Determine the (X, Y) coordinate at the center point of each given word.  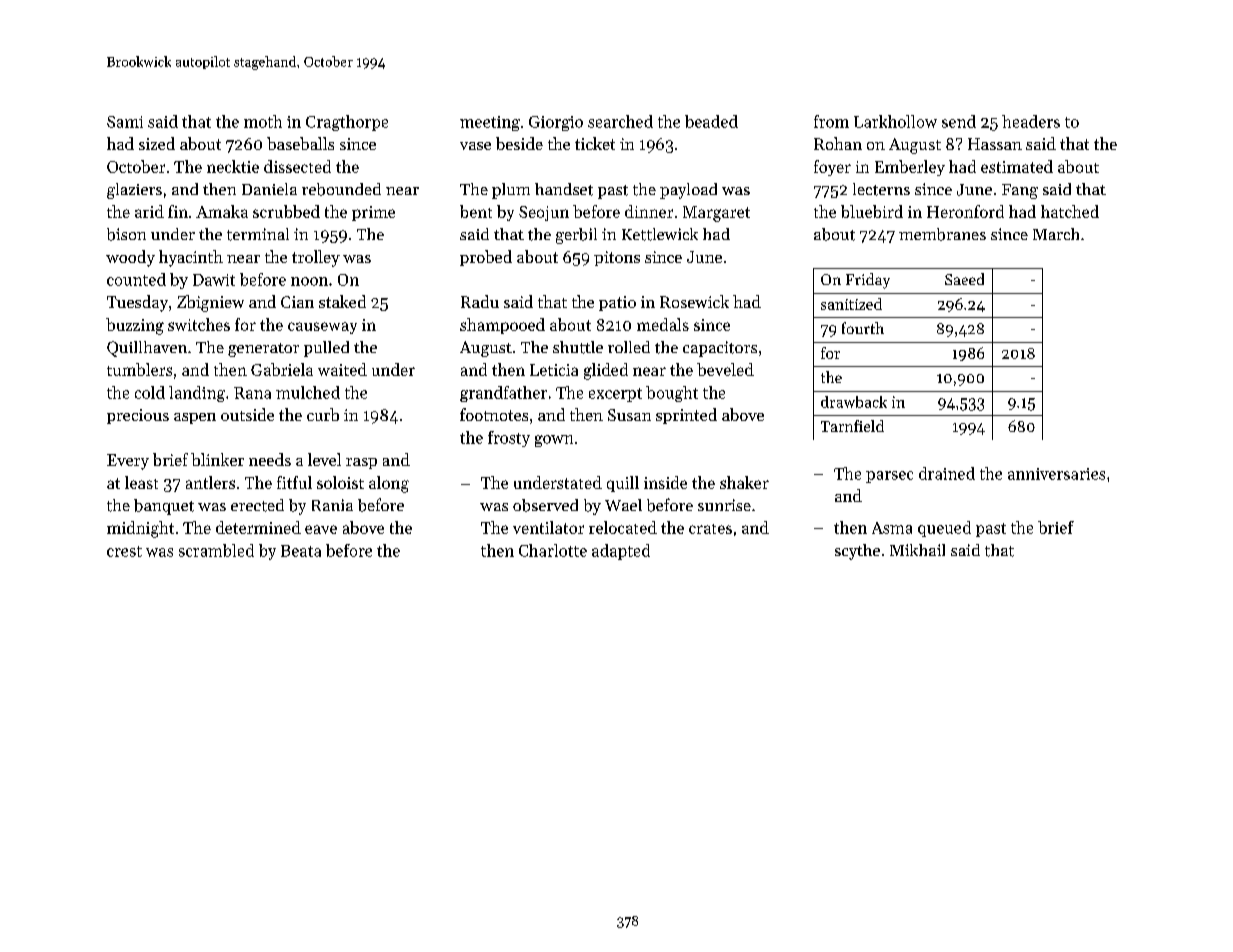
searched (620, 121)
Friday (868, 281)
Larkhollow (895, 121)
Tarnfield (852, 426)
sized (157, 143)
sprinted (686, 416)
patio (617, 303)
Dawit (214, 280)
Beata (301, 551)
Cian (297, 302)
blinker (217, 459)
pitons (617, 258)
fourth (863, 328)
